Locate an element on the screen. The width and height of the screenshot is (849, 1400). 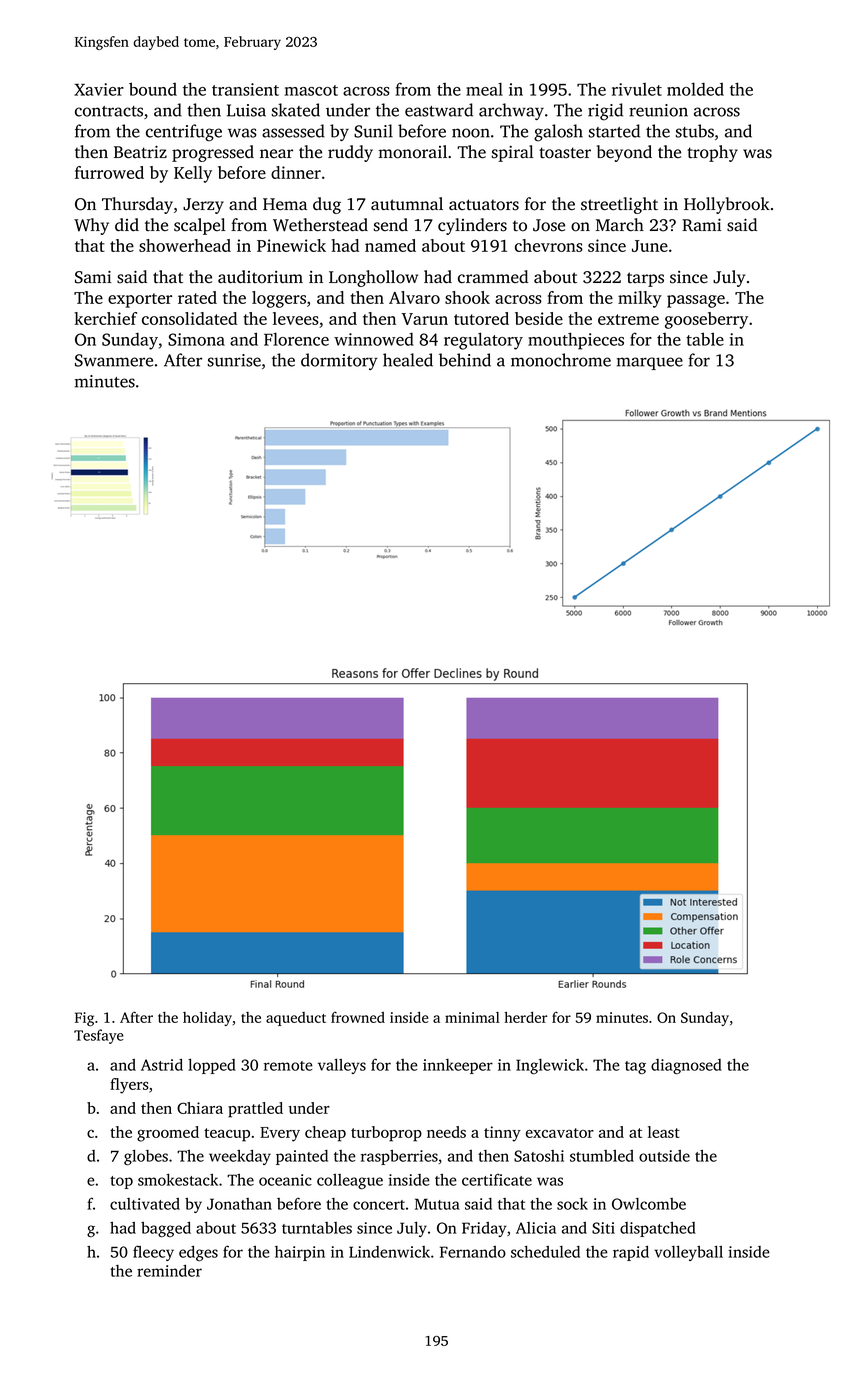
frowned is located at coordinates (358, 1017).
